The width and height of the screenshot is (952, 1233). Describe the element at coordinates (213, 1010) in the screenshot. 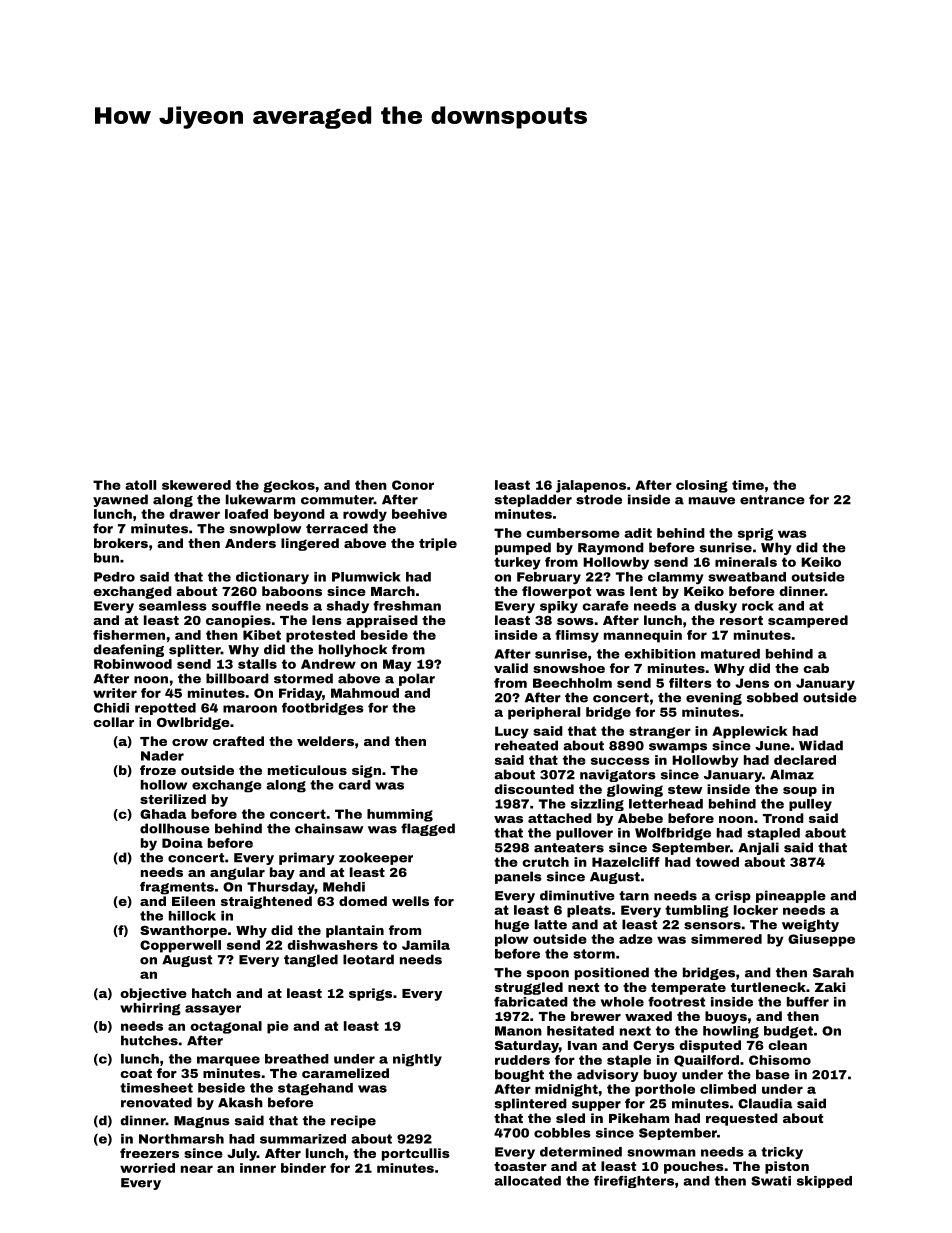

I see `assayer` at that location.
